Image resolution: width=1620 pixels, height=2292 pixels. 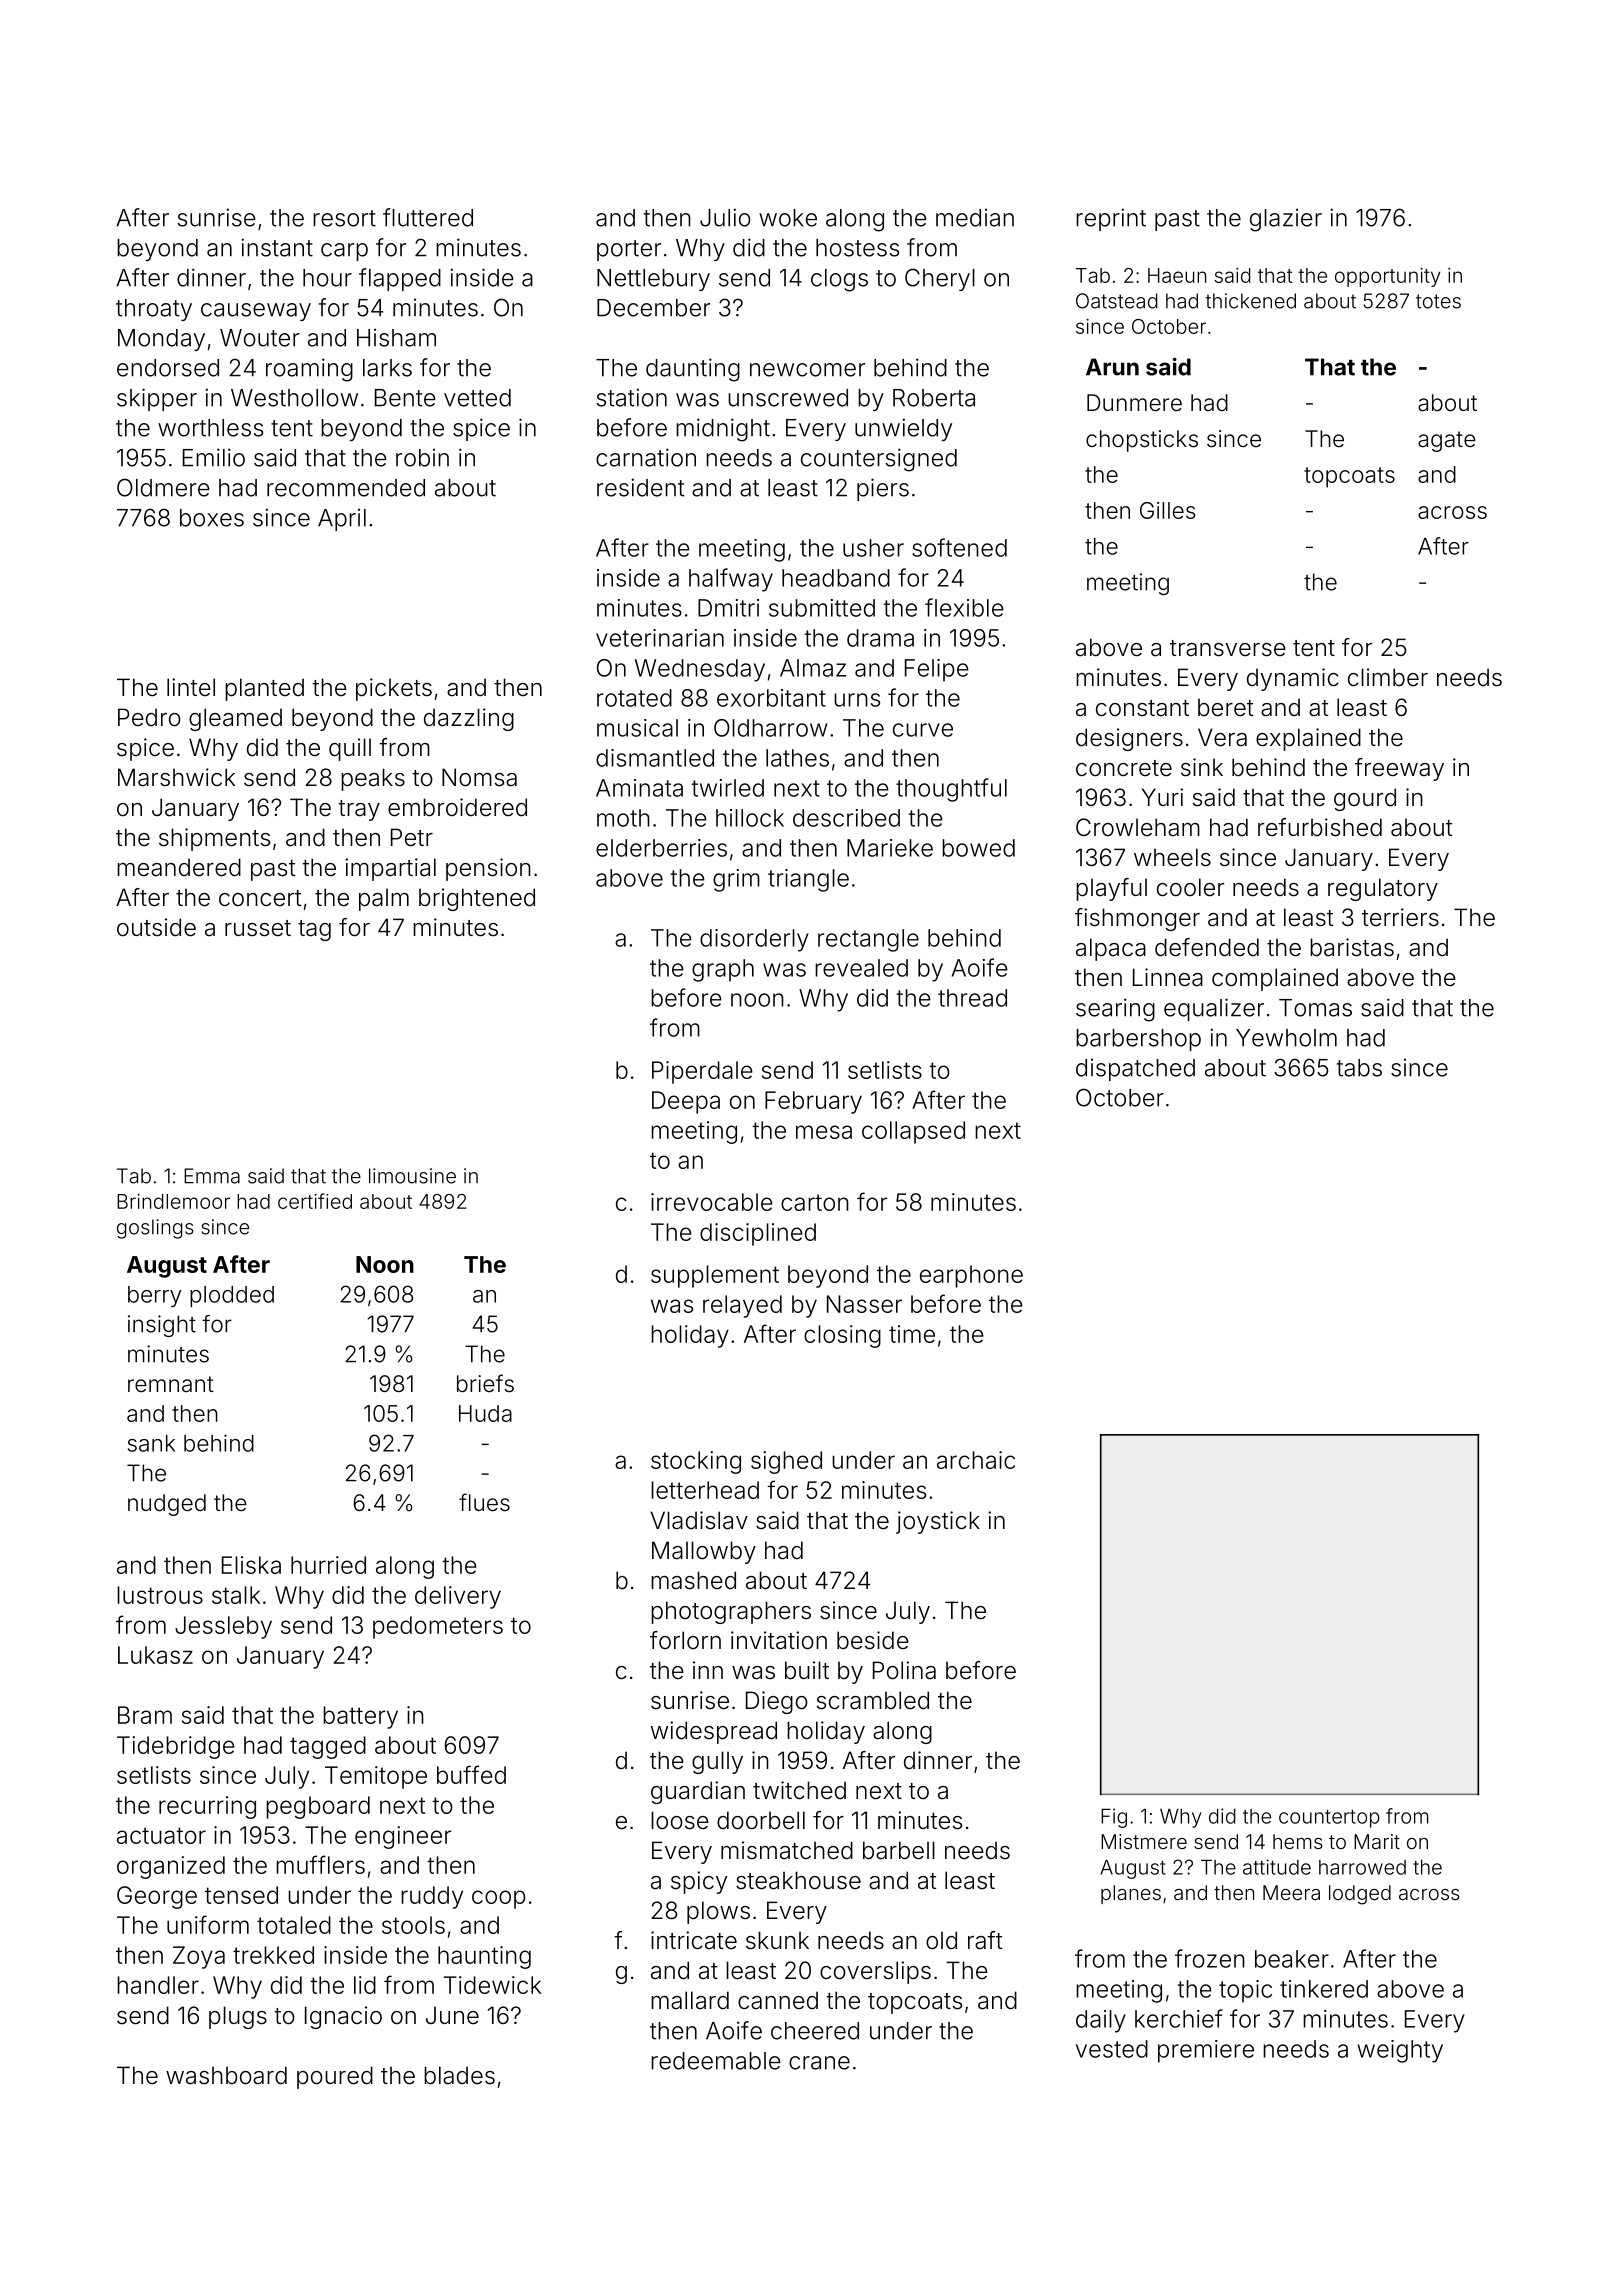 What do you see at coordinates (458, 1597) in the screenshot?
I see `delivery` at bounding box center [458, 1597].
